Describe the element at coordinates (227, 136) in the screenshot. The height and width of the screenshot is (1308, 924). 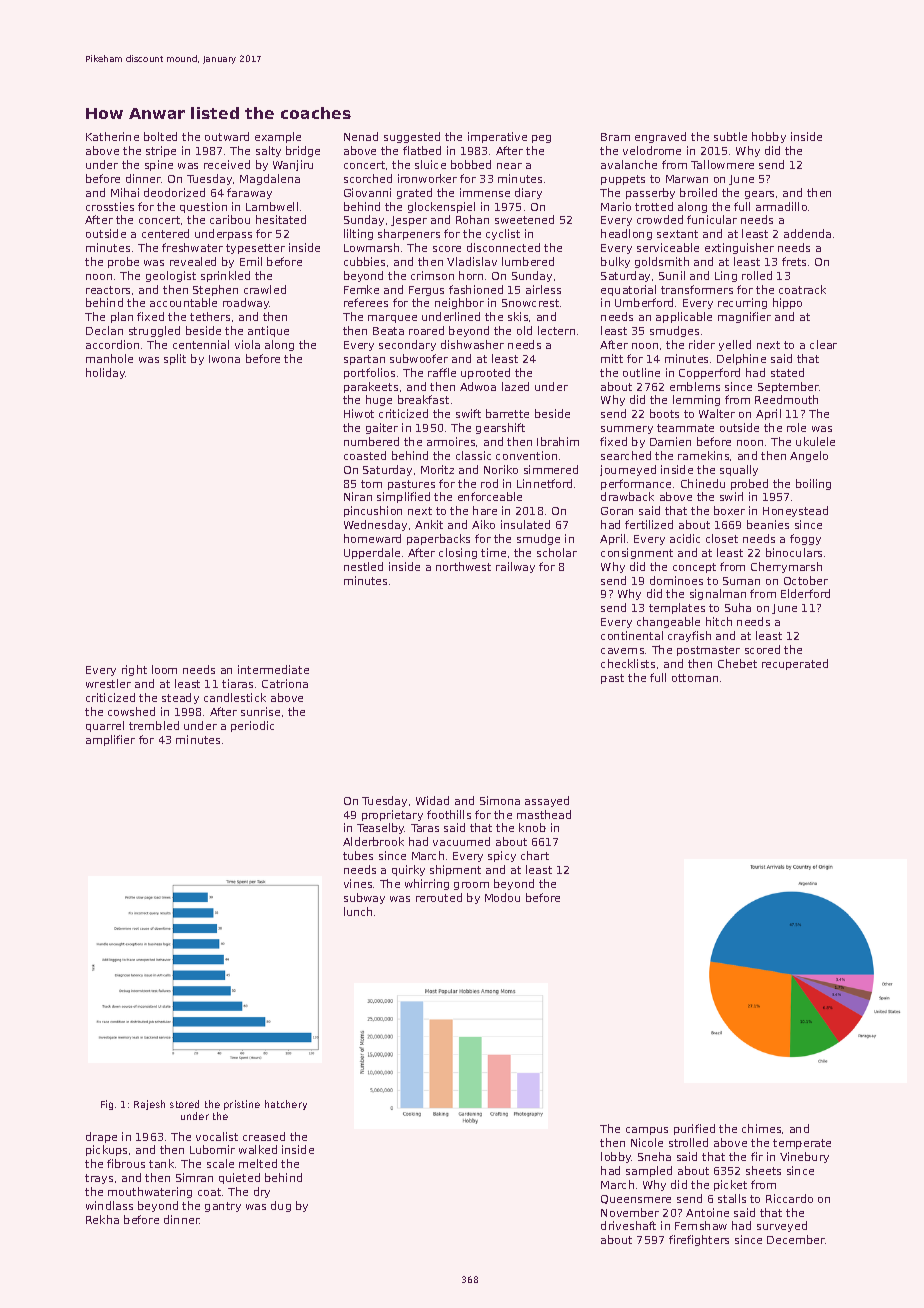
I see `outward` at that location.
